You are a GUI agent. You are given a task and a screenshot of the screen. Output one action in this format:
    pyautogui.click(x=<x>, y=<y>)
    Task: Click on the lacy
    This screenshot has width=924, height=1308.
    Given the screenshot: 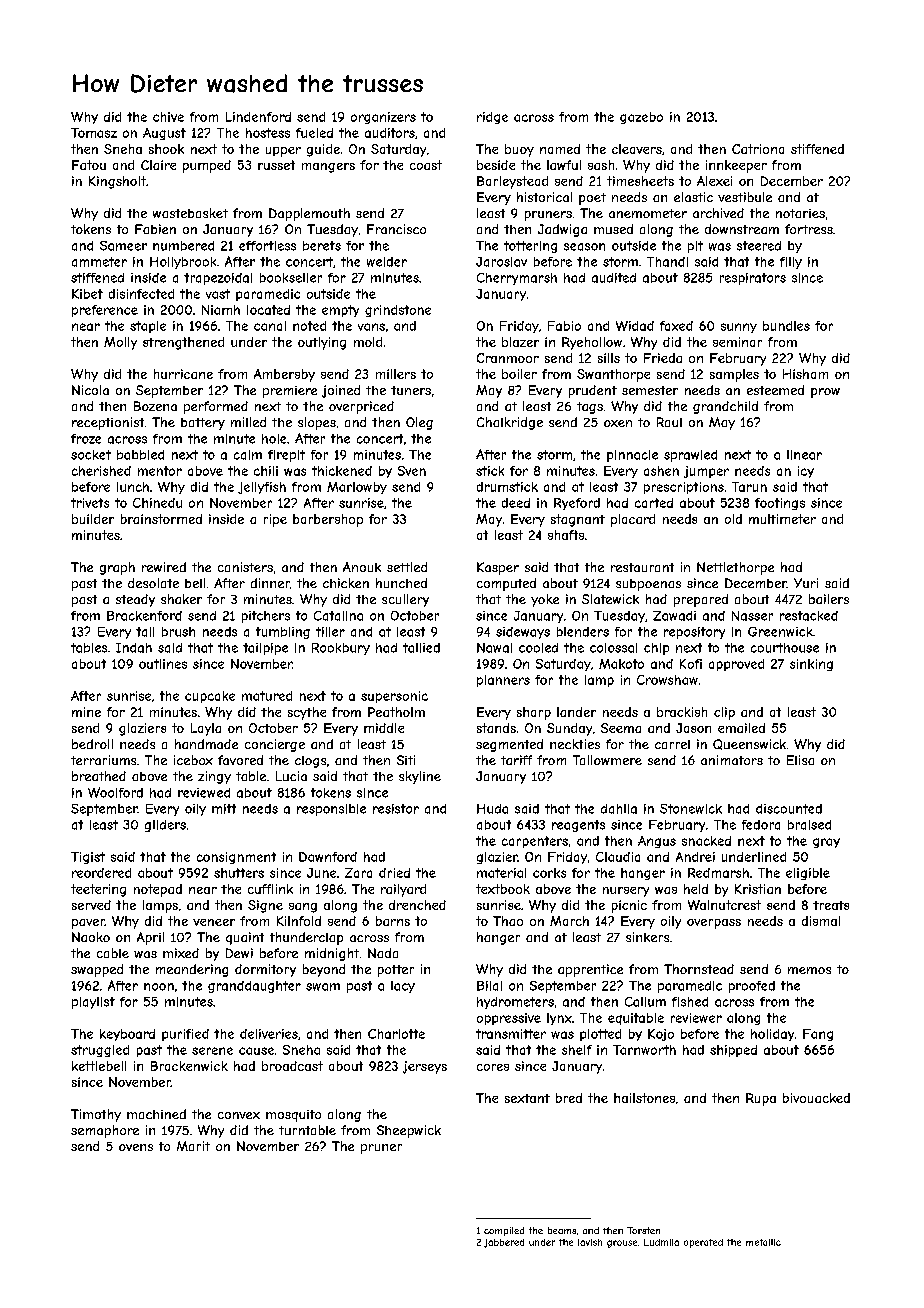 What is the action you would take?
    pyautogui.click(x=403, y=987)
